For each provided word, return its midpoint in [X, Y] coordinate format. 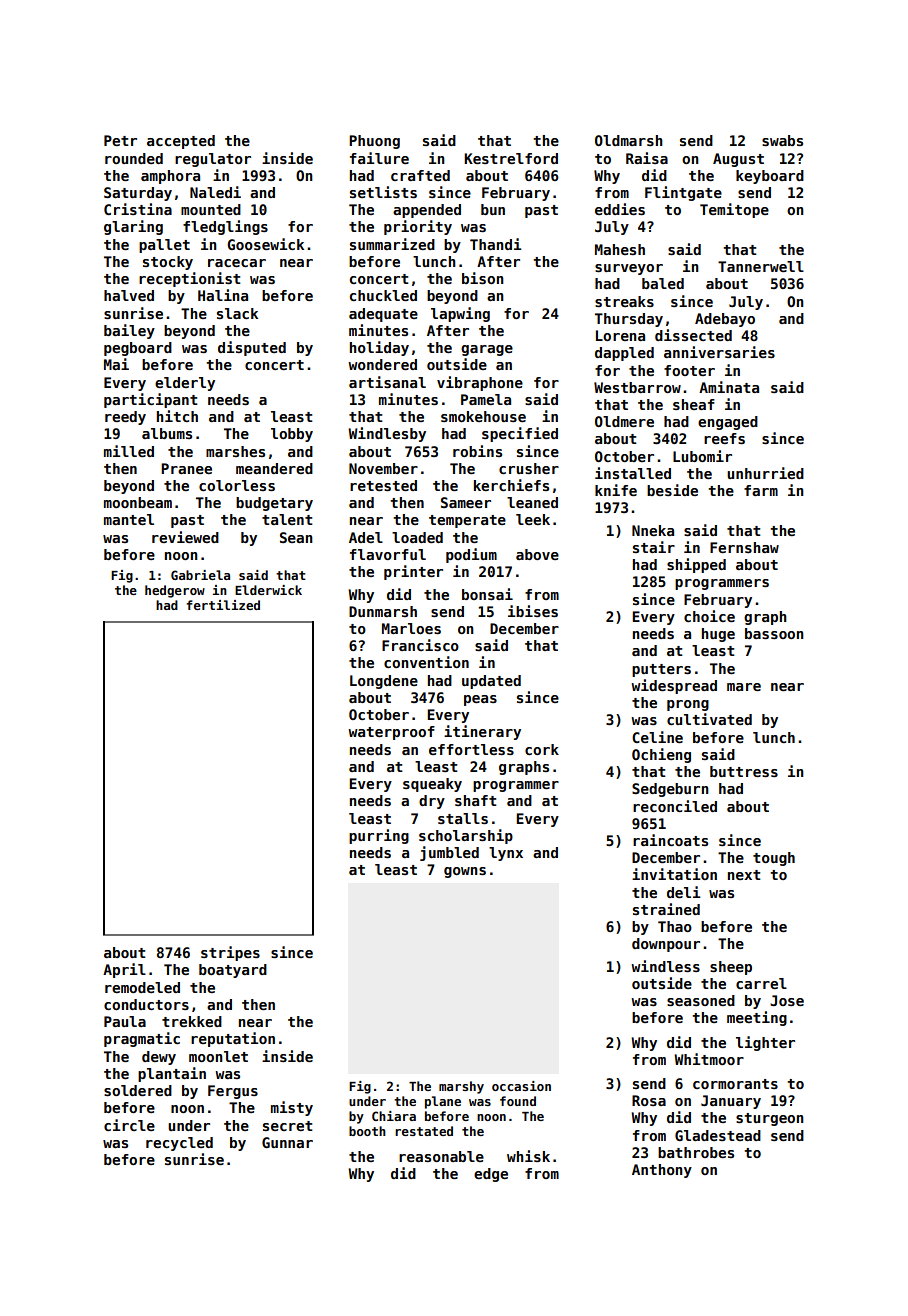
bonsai [487, 594]
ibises [533, 611]
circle [129, 1125]
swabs [782, 140]
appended [427, 211]
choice [709, 616]
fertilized [223, 605]
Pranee [186, 468]
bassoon [774, 633]
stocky [168, 263]
